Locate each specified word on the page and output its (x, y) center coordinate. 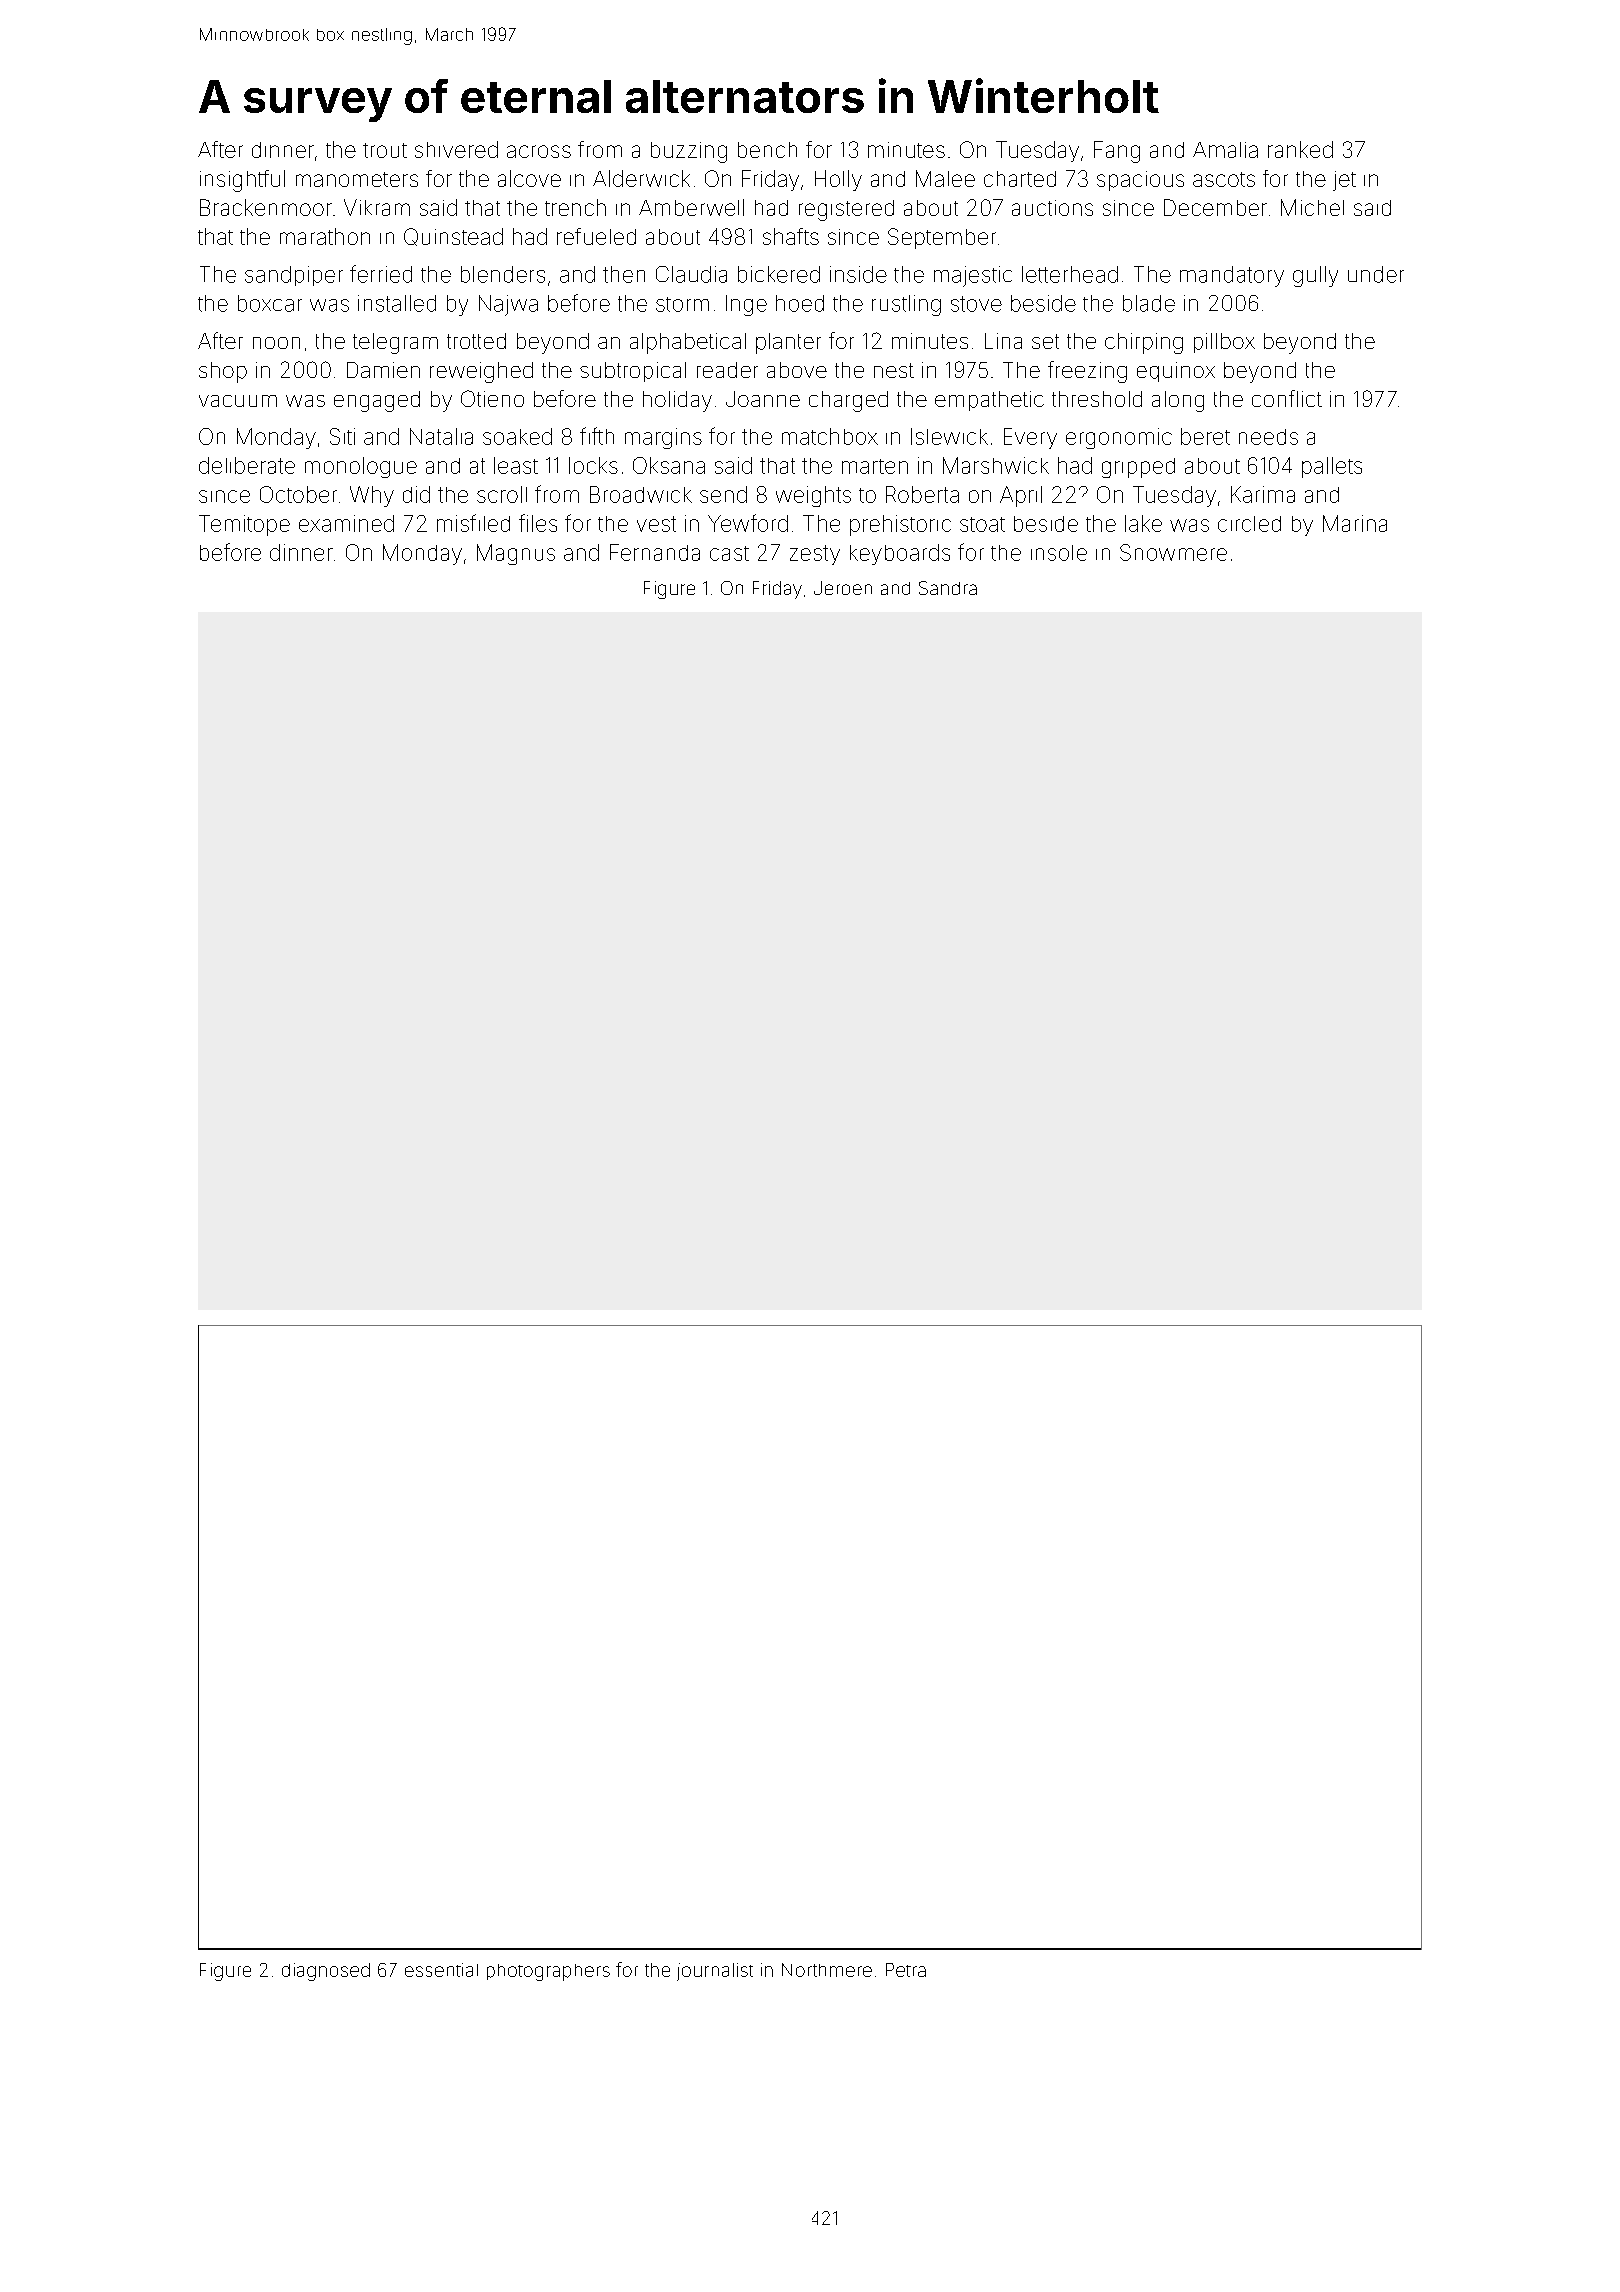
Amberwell (691, 207)
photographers (548, 1972)
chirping (1144, 343)
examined (346, 523)
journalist (715, 1972)
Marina (1355, 523)
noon (276, 343)
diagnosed (326, 1972)
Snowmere (1173, 552)
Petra (906, 1970)
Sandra (948, 588)
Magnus (516, 554)
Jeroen (843, 588)
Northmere (827, 1970)
